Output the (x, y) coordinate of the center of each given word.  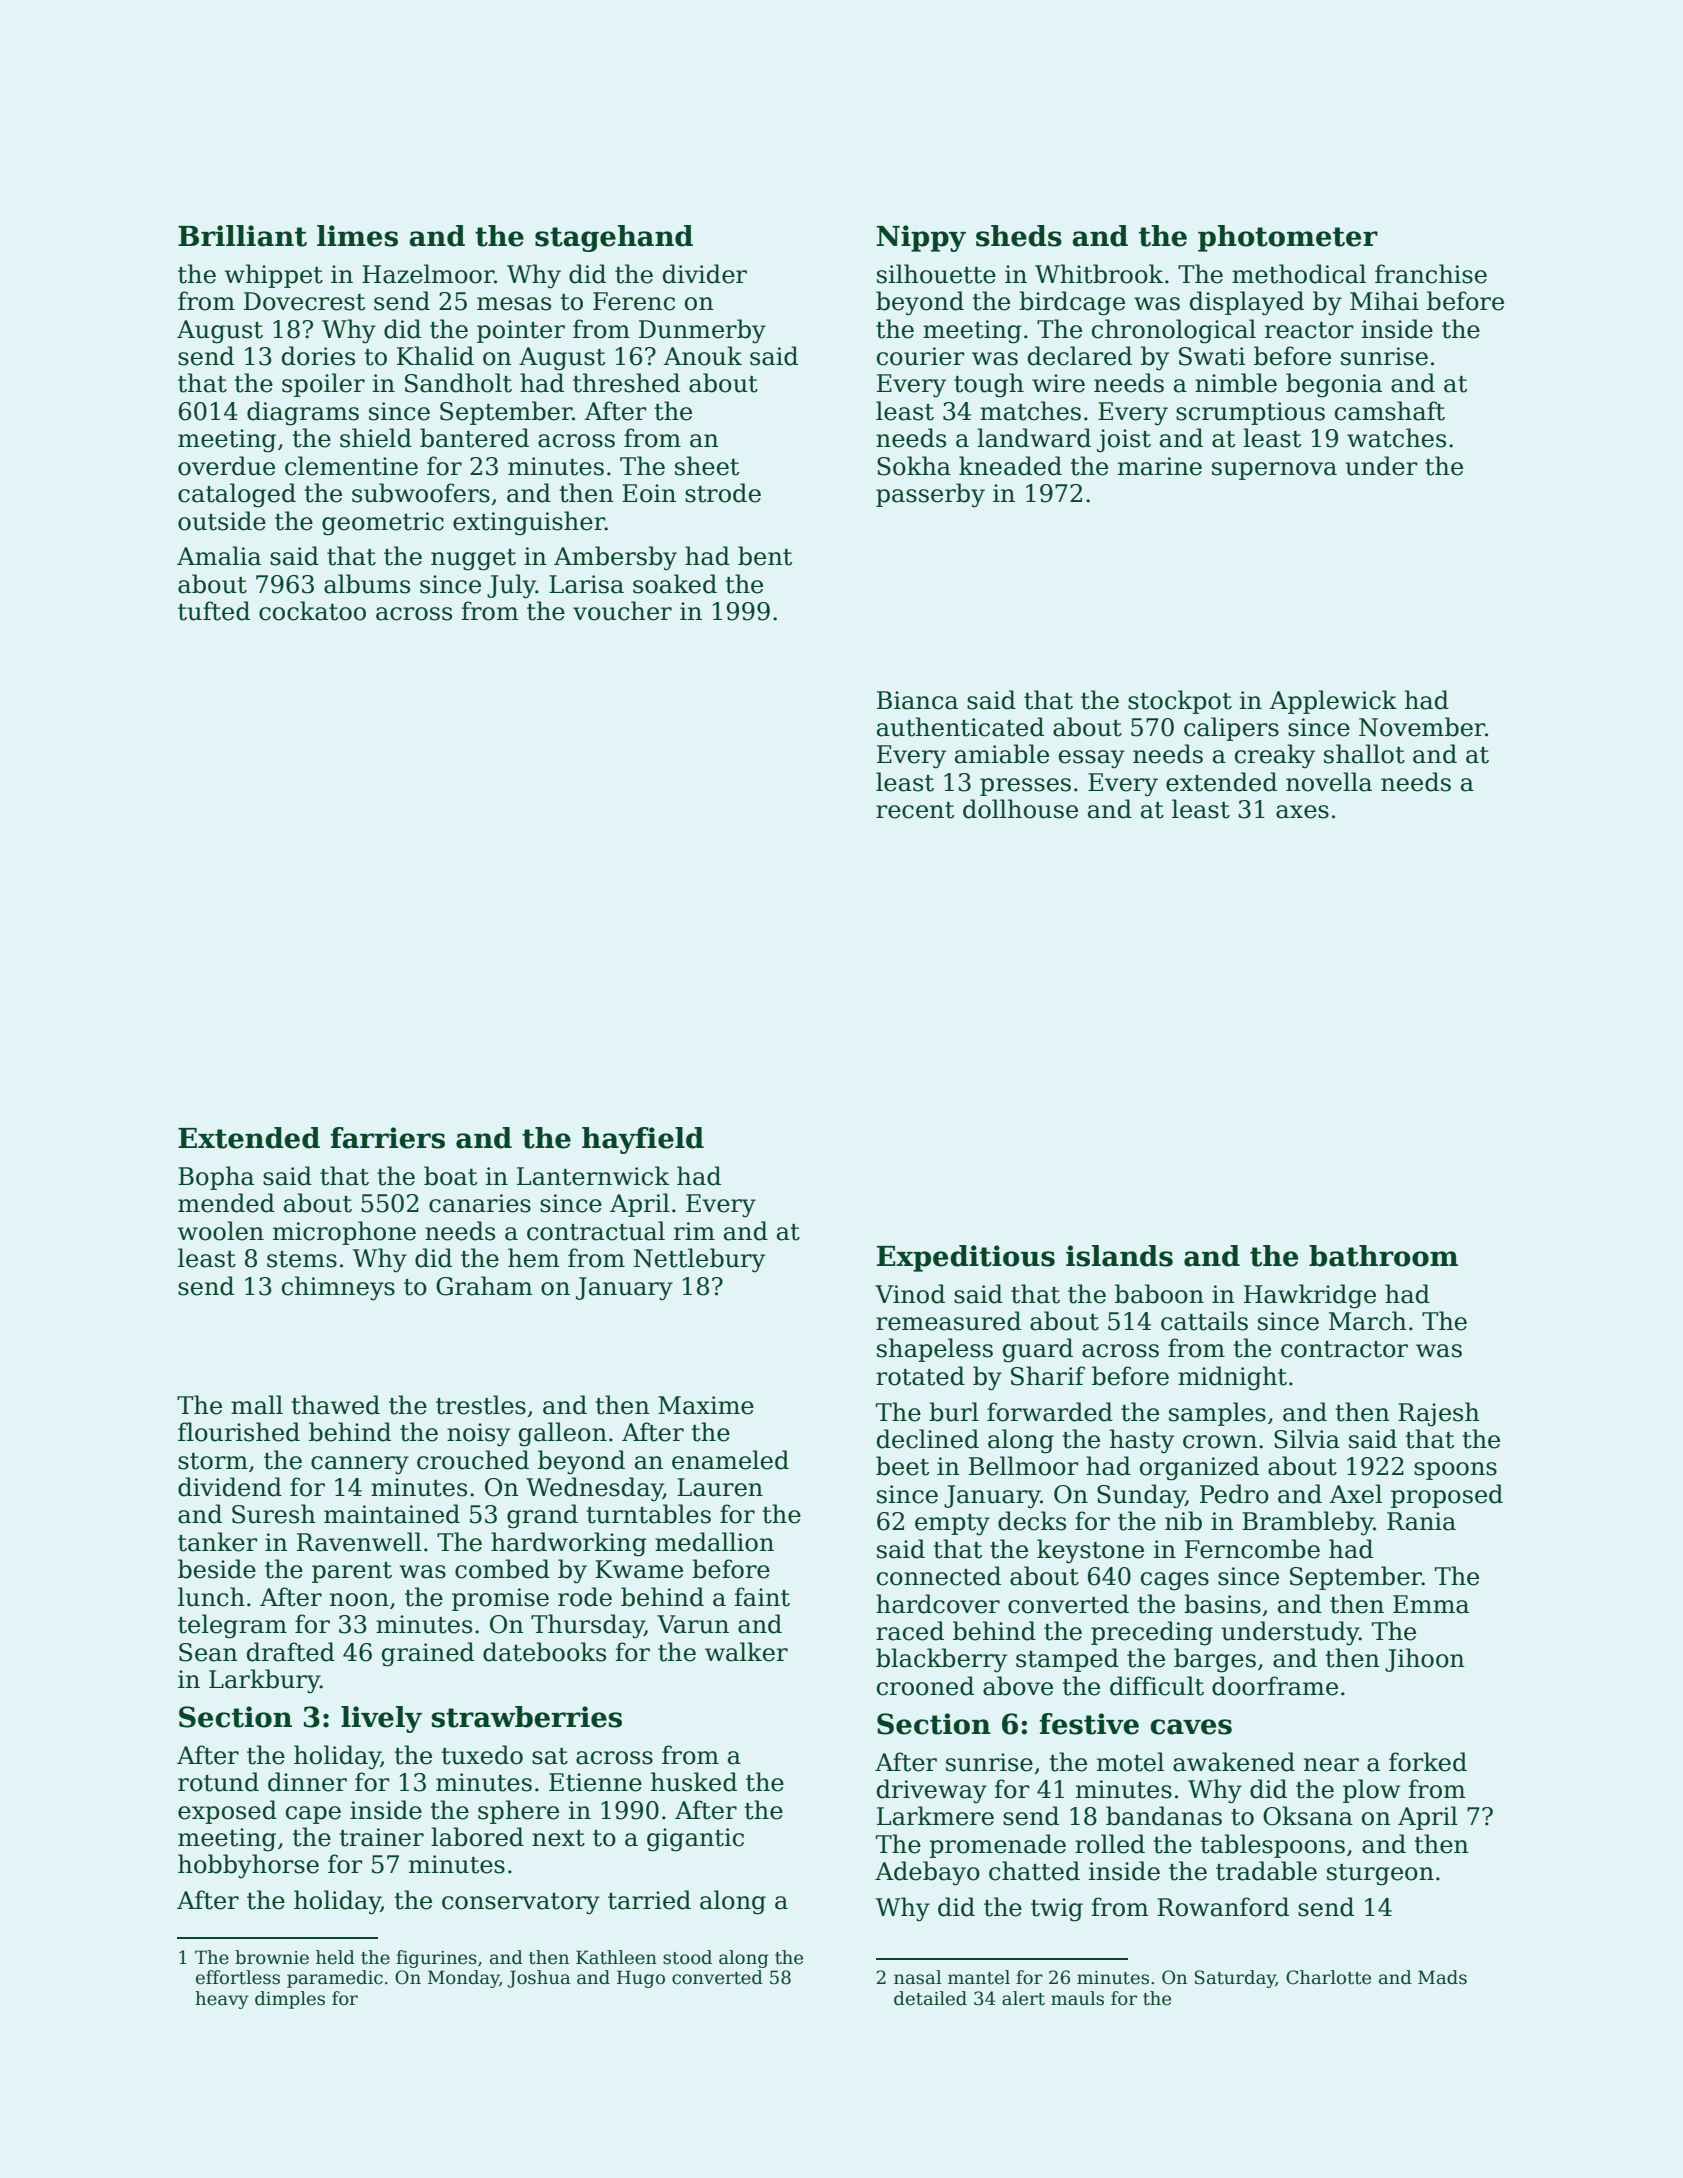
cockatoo (312, 611)
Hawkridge (1310, 1296)
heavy (222, 2000)
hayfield (643, 1140)
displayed (1247, 303)
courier (921, 356)
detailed (930, 1998)
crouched (473, 1460)
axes (1302, 812)
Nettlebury (699, 1260)
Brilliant (242, 236)
